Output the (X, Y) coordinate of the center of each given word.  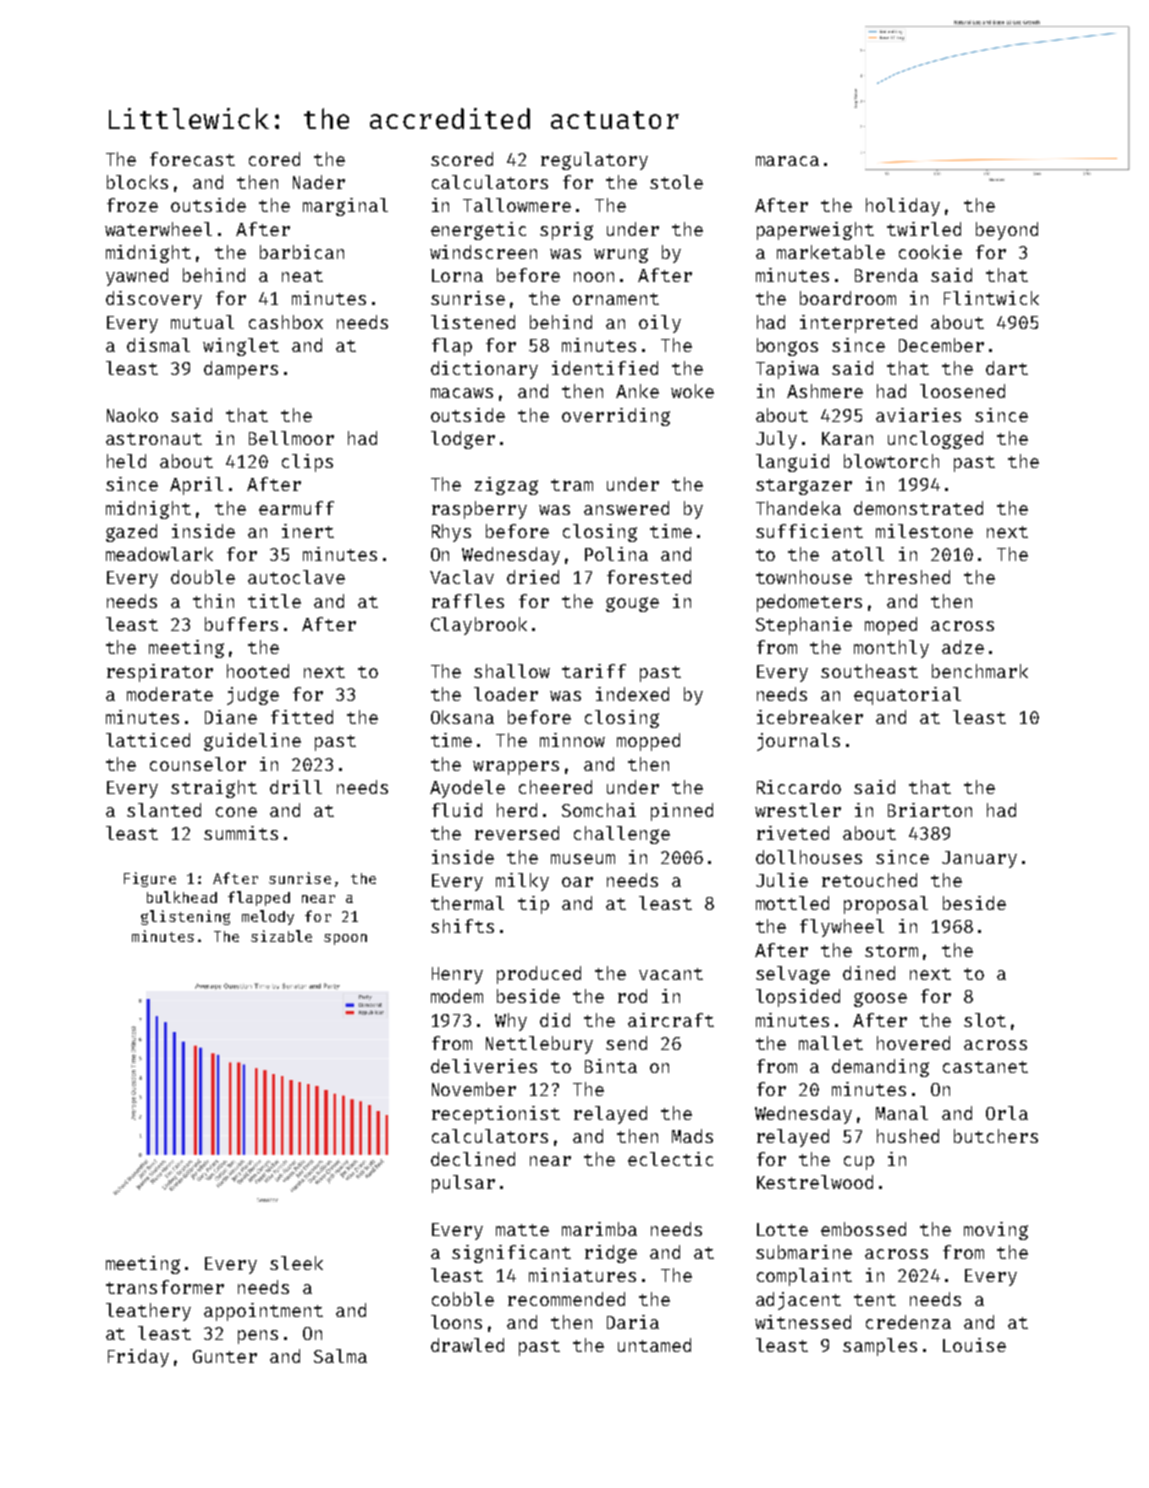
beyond (1007, 231)
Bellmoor (291, 438)
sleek (296, 1263)
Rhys (451, 533)
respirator (160, 673)
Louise (974, 1345)
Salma (340, 1356)
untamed (654, 1345)
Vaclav (462, 577)
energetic (478, 231)
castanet (985, 1067)
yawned (137, 277)
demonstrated (918, 508)
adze (963, 647)
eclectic (670, 1159)
